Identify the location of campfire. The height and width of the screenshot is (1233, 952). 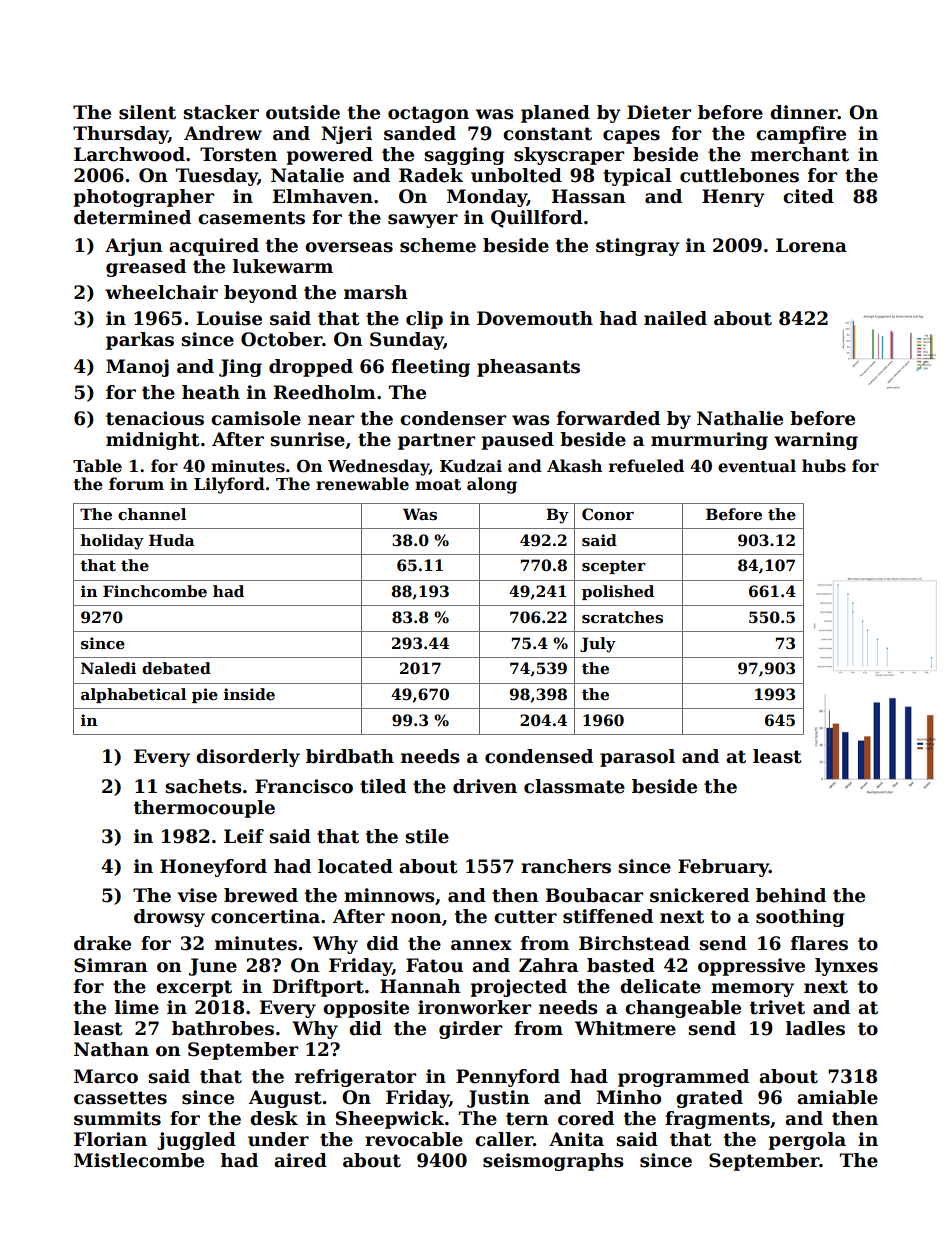
(801, 135).
